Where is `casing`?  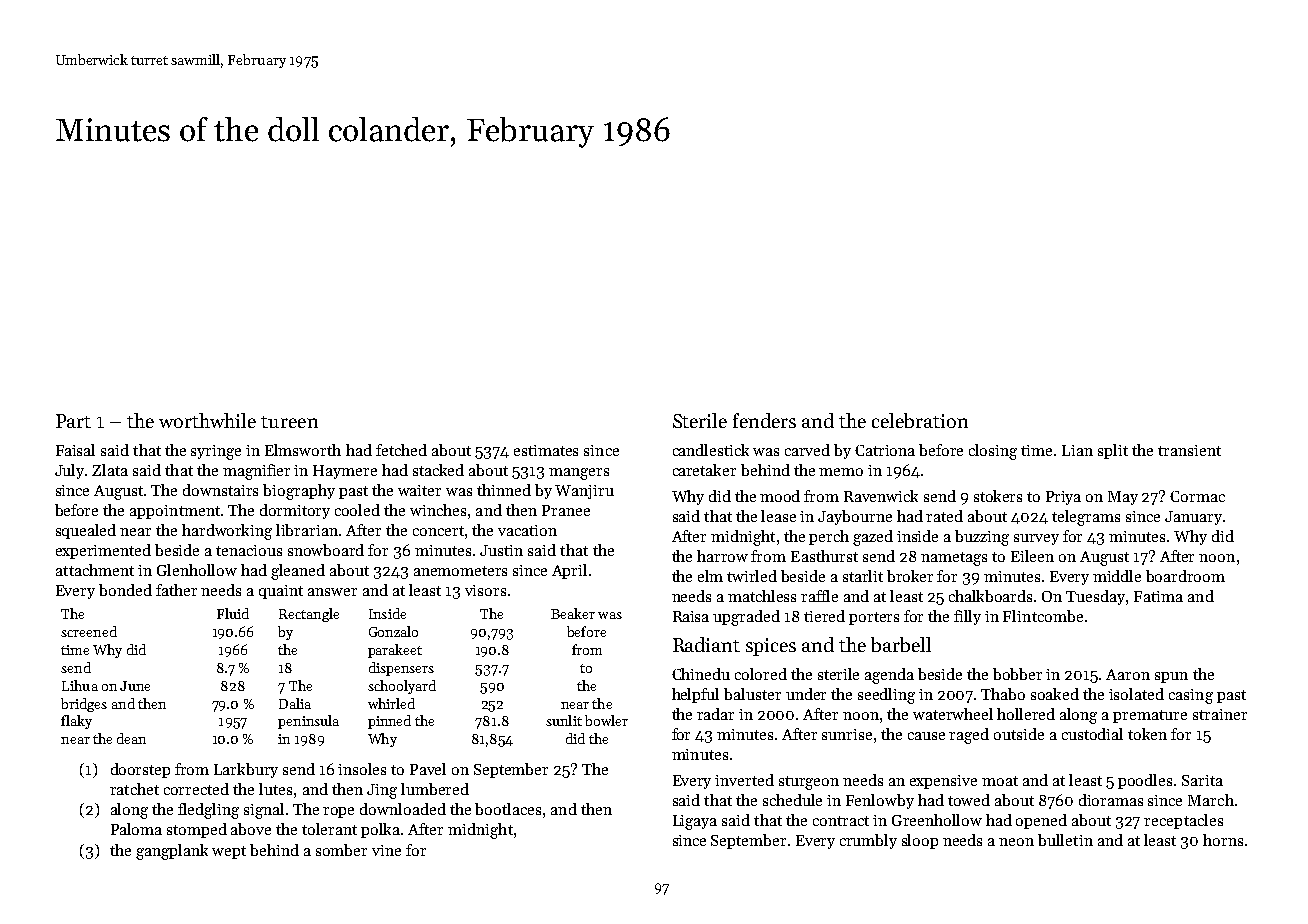 casing is located at coordinates (1191, 696).
